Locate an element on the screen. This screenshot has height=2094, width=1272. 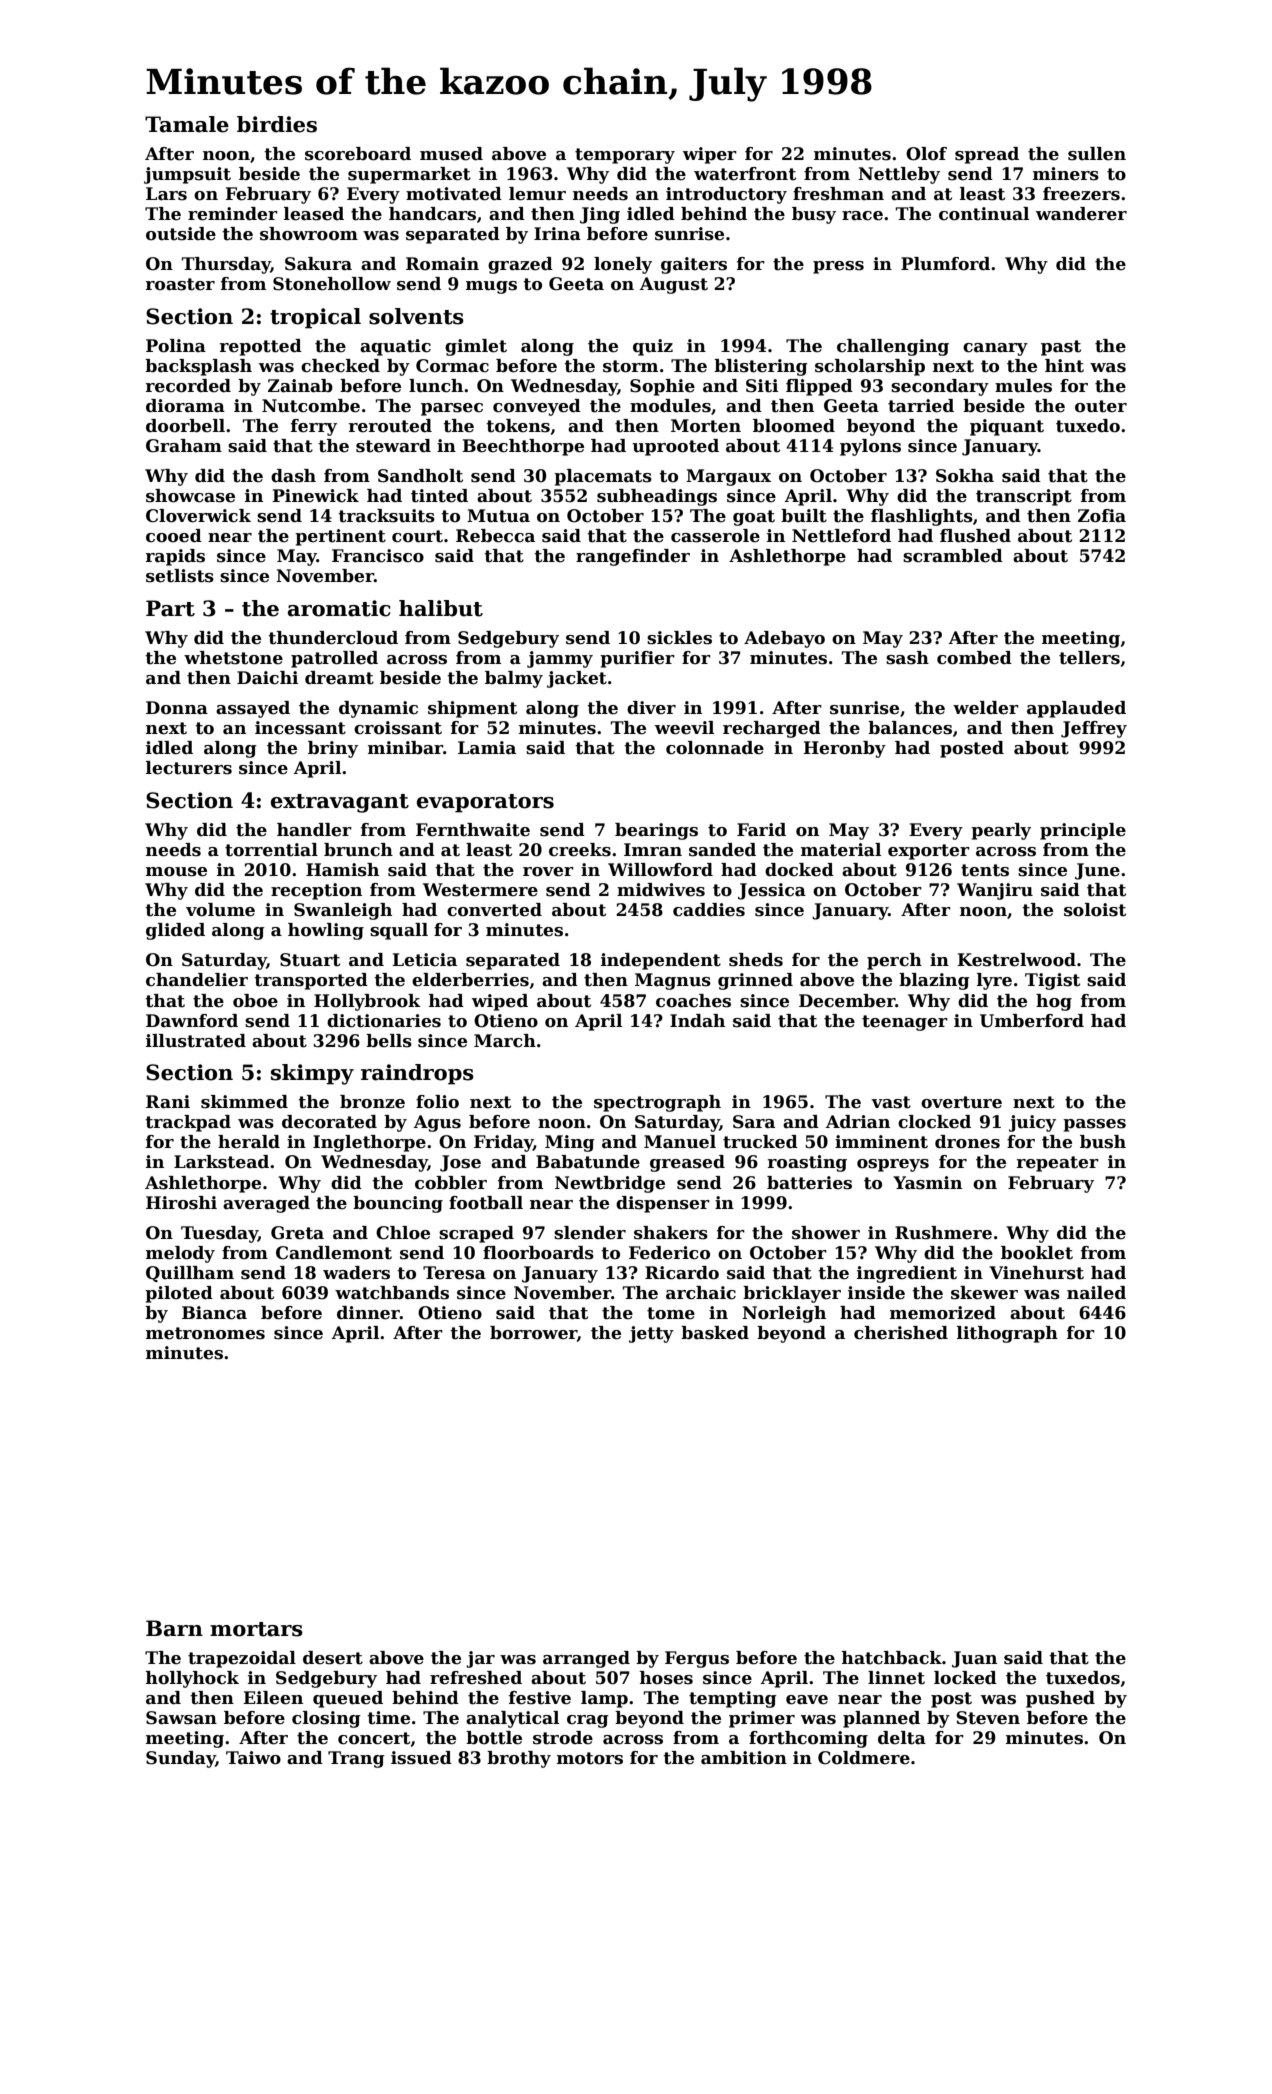
Tamale is located at coordinates (187, 124).
